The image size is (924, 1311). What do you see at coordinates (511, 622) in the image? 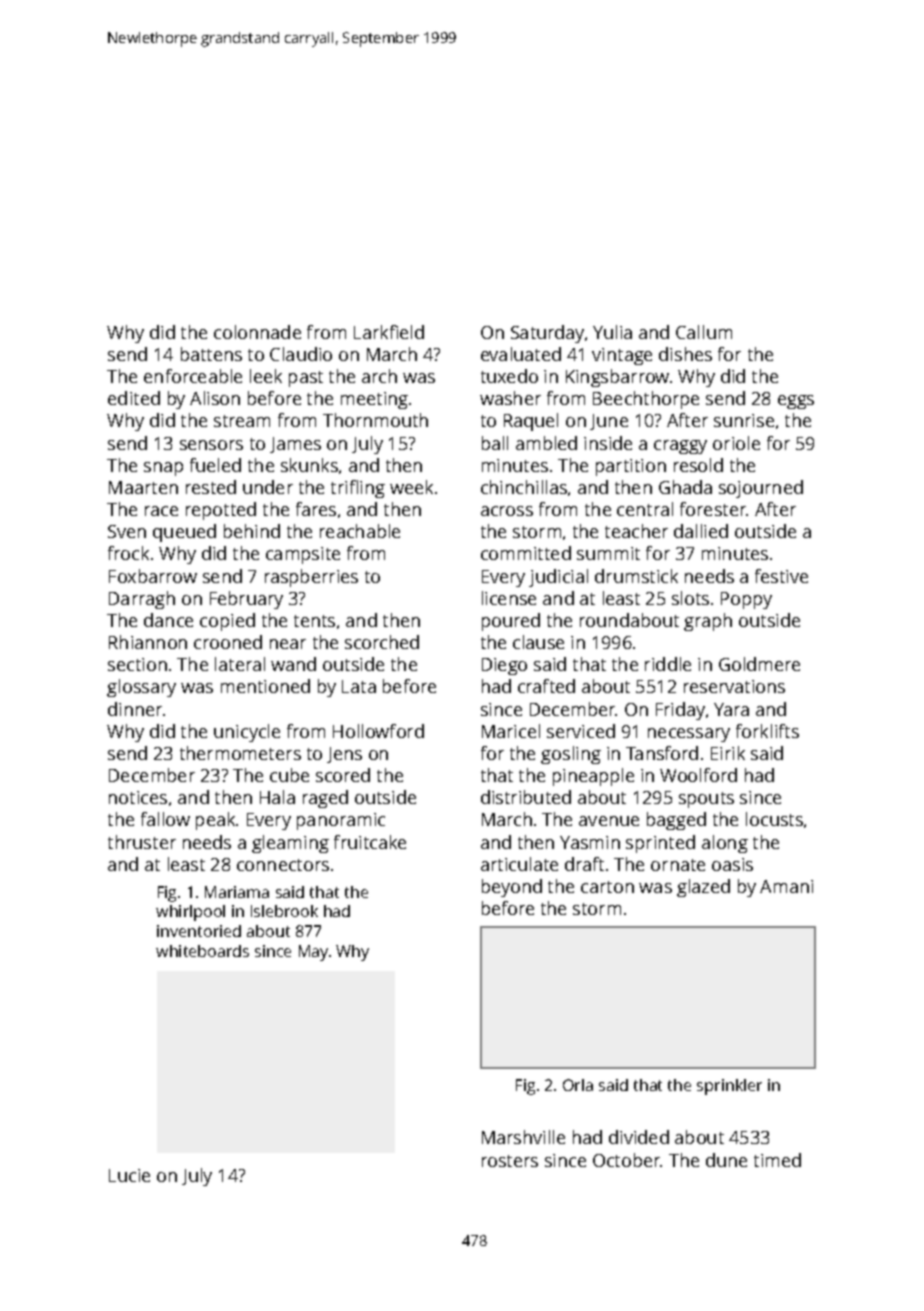
I see `poured` at bounding box center [511, 622].
